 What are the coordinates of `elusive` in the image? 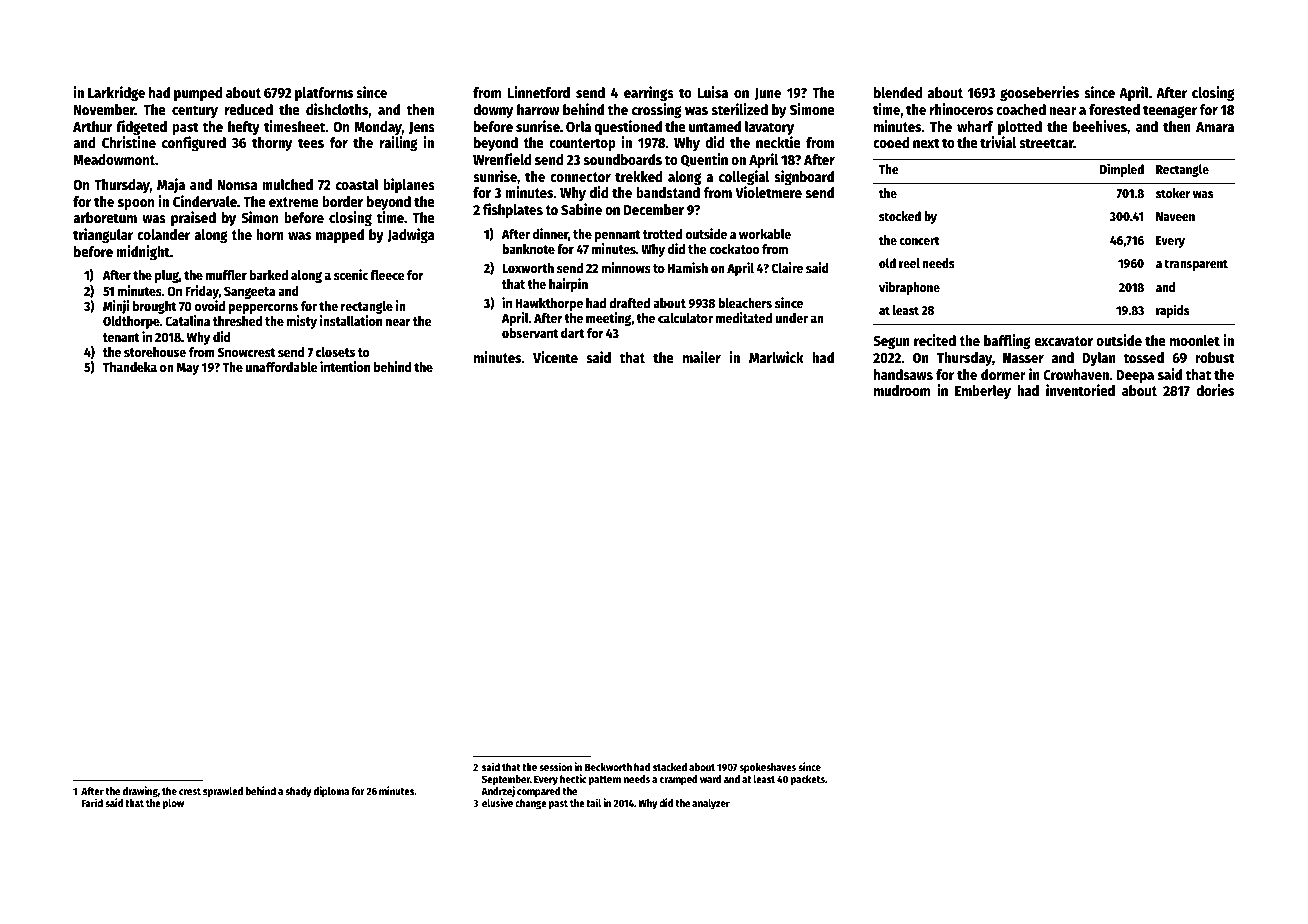 It's located at (497, 802).
